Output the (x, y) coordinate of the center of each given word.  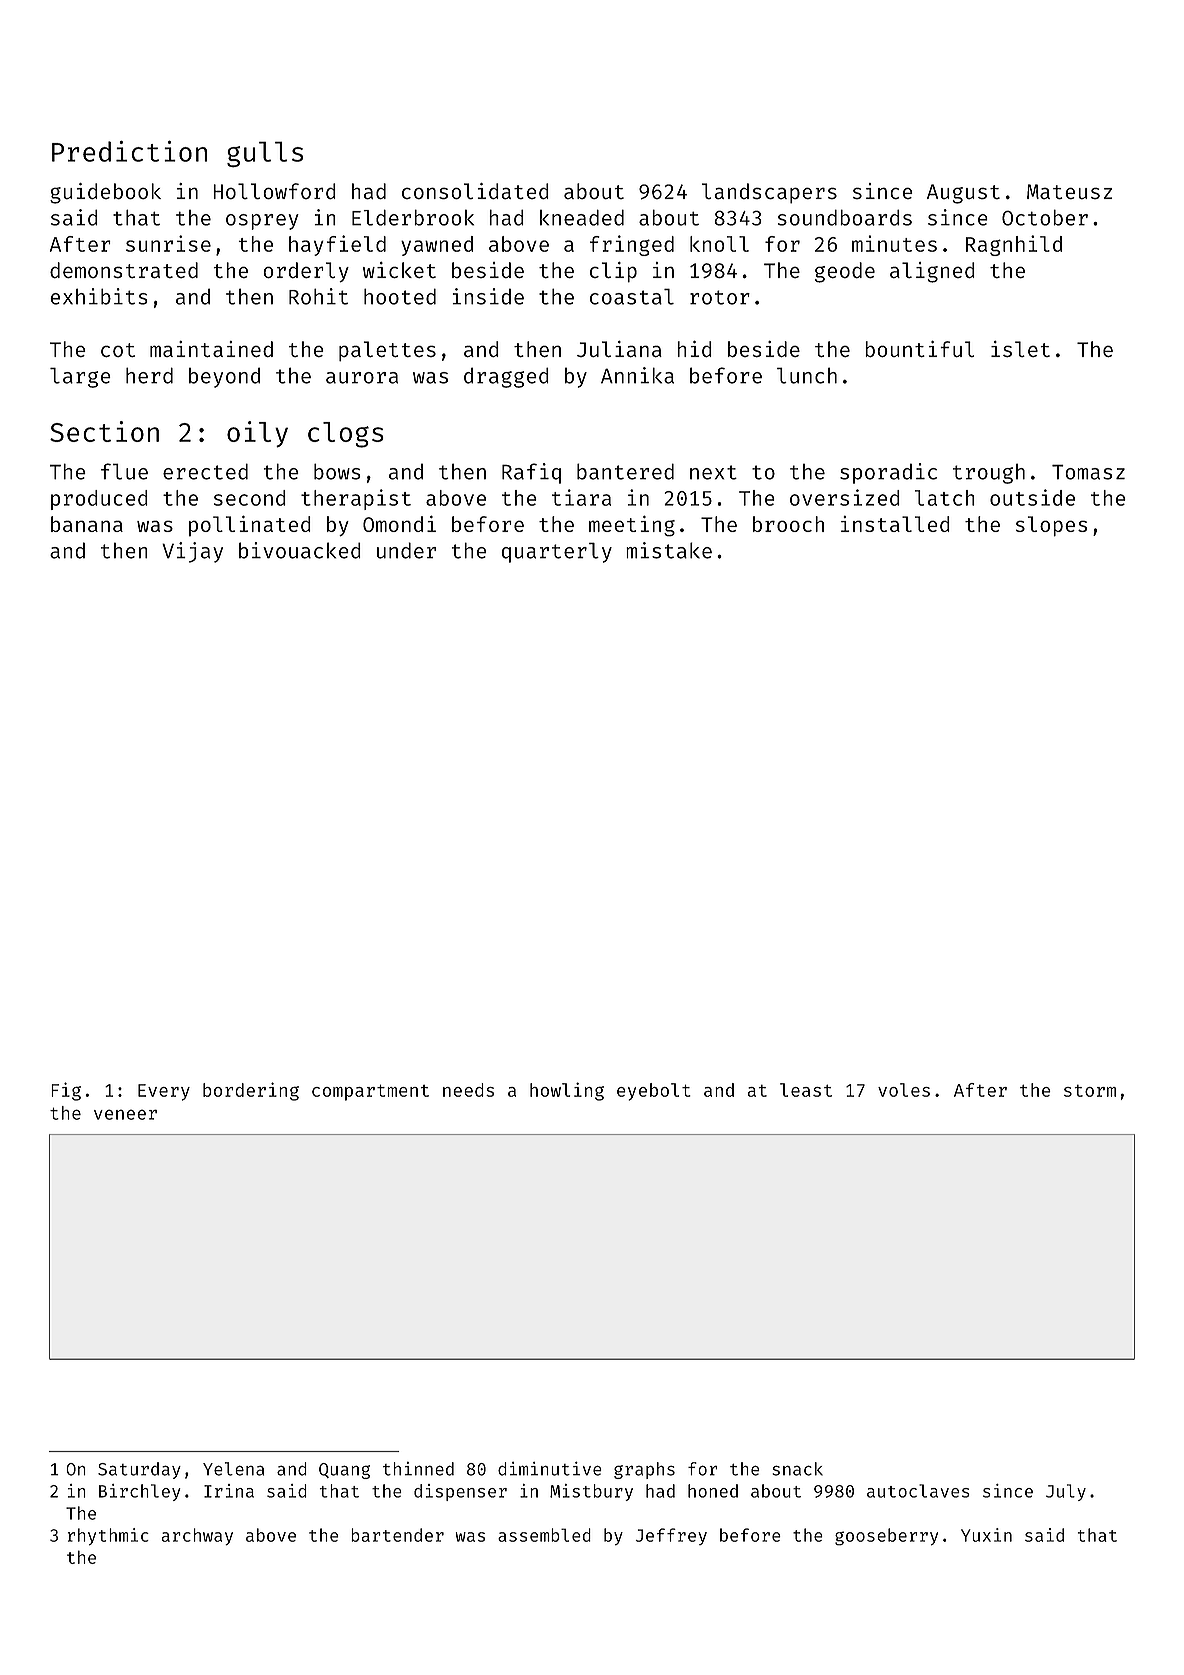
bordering (251, 1091)
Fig (66, 1091)
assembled (544, 1535)
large (80, 377)
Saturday (139, 1470)
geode (845, 272)
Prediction (129, 151)
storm (1090, 1091)
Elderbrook (413, 217)
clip (613, 272)
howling (567, 1091)
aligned (932, 272)
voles (904, 1090)
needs (468, 1090)
